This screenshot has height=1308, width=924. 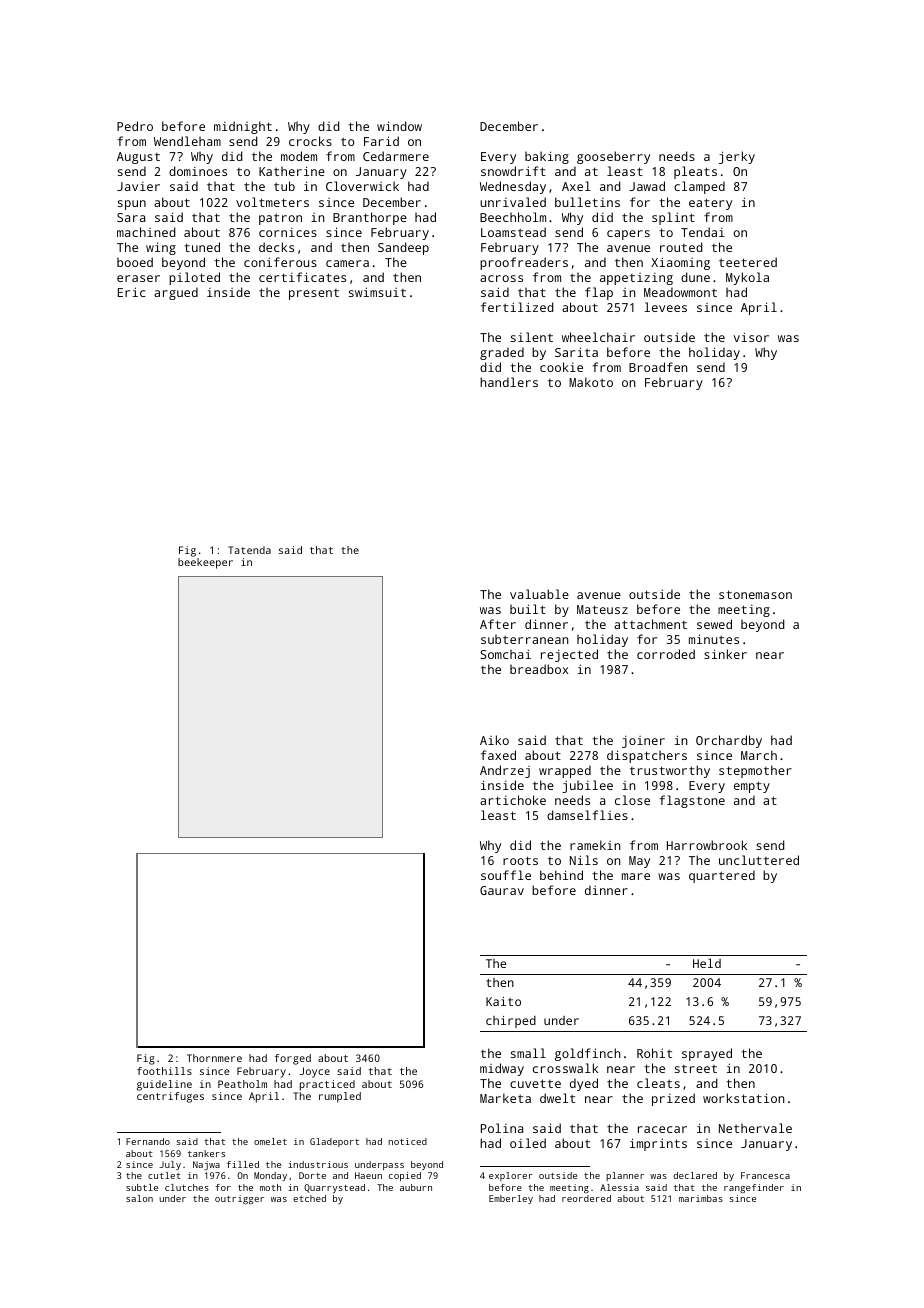 What do you see at coordinates (505, 654) in the screenshot?
I see `Somchai` at bounding box center [505, 654].
